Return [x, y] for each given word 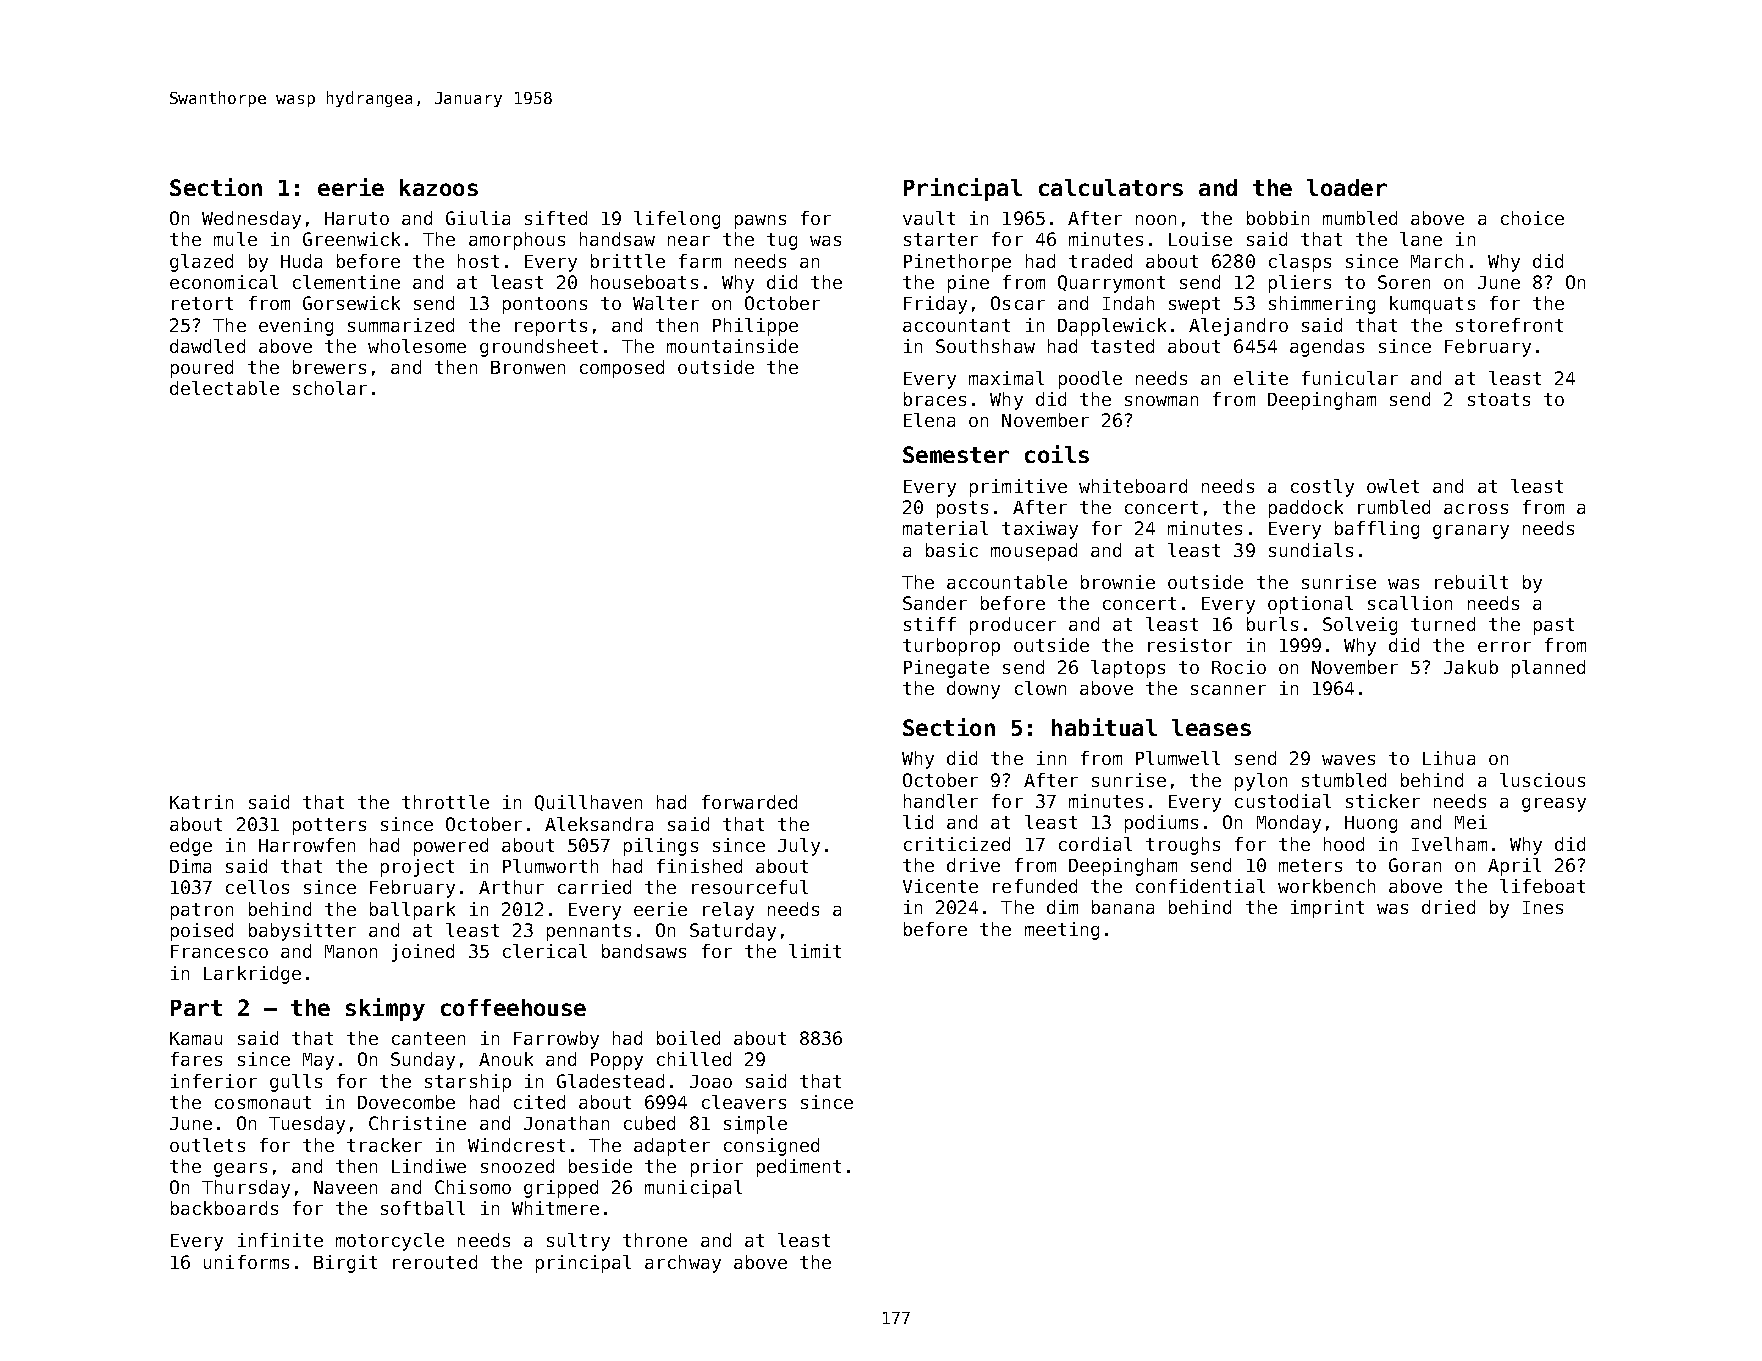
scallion [1410, 603]
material [945, 528]
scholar [330, 388]
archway [683, 1264]
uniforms [246, 1262]
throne [655, 1240]
